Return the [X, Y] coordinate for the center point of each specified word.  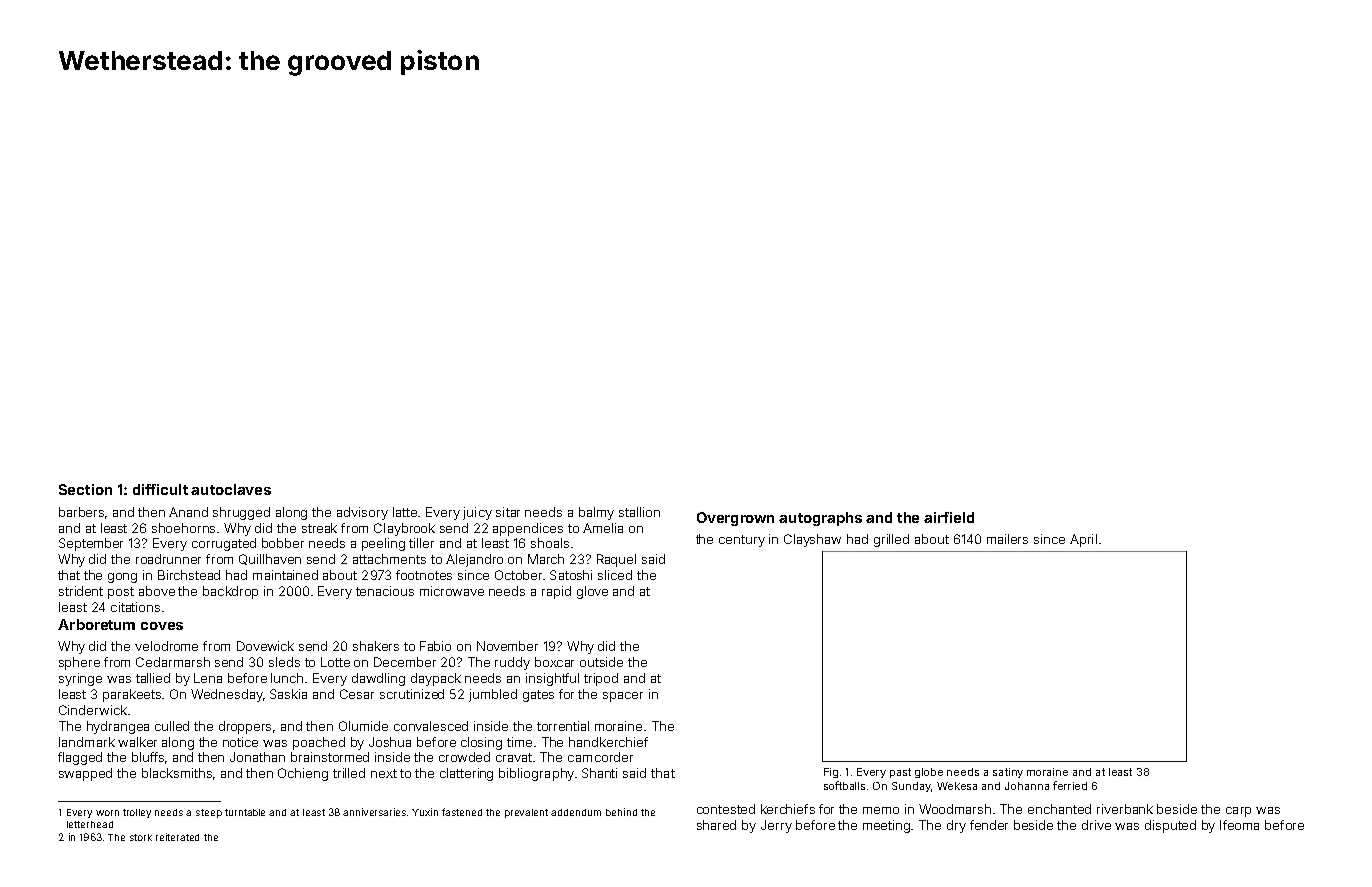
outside [601, 662]
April [1083, 540]
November [507, 646]
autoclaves [231, 489]
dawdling [378, 679]
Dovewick [265, 646]
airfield [949, 517]
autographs [820, 519]
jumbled [493, 695]
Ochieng [303, 774]
